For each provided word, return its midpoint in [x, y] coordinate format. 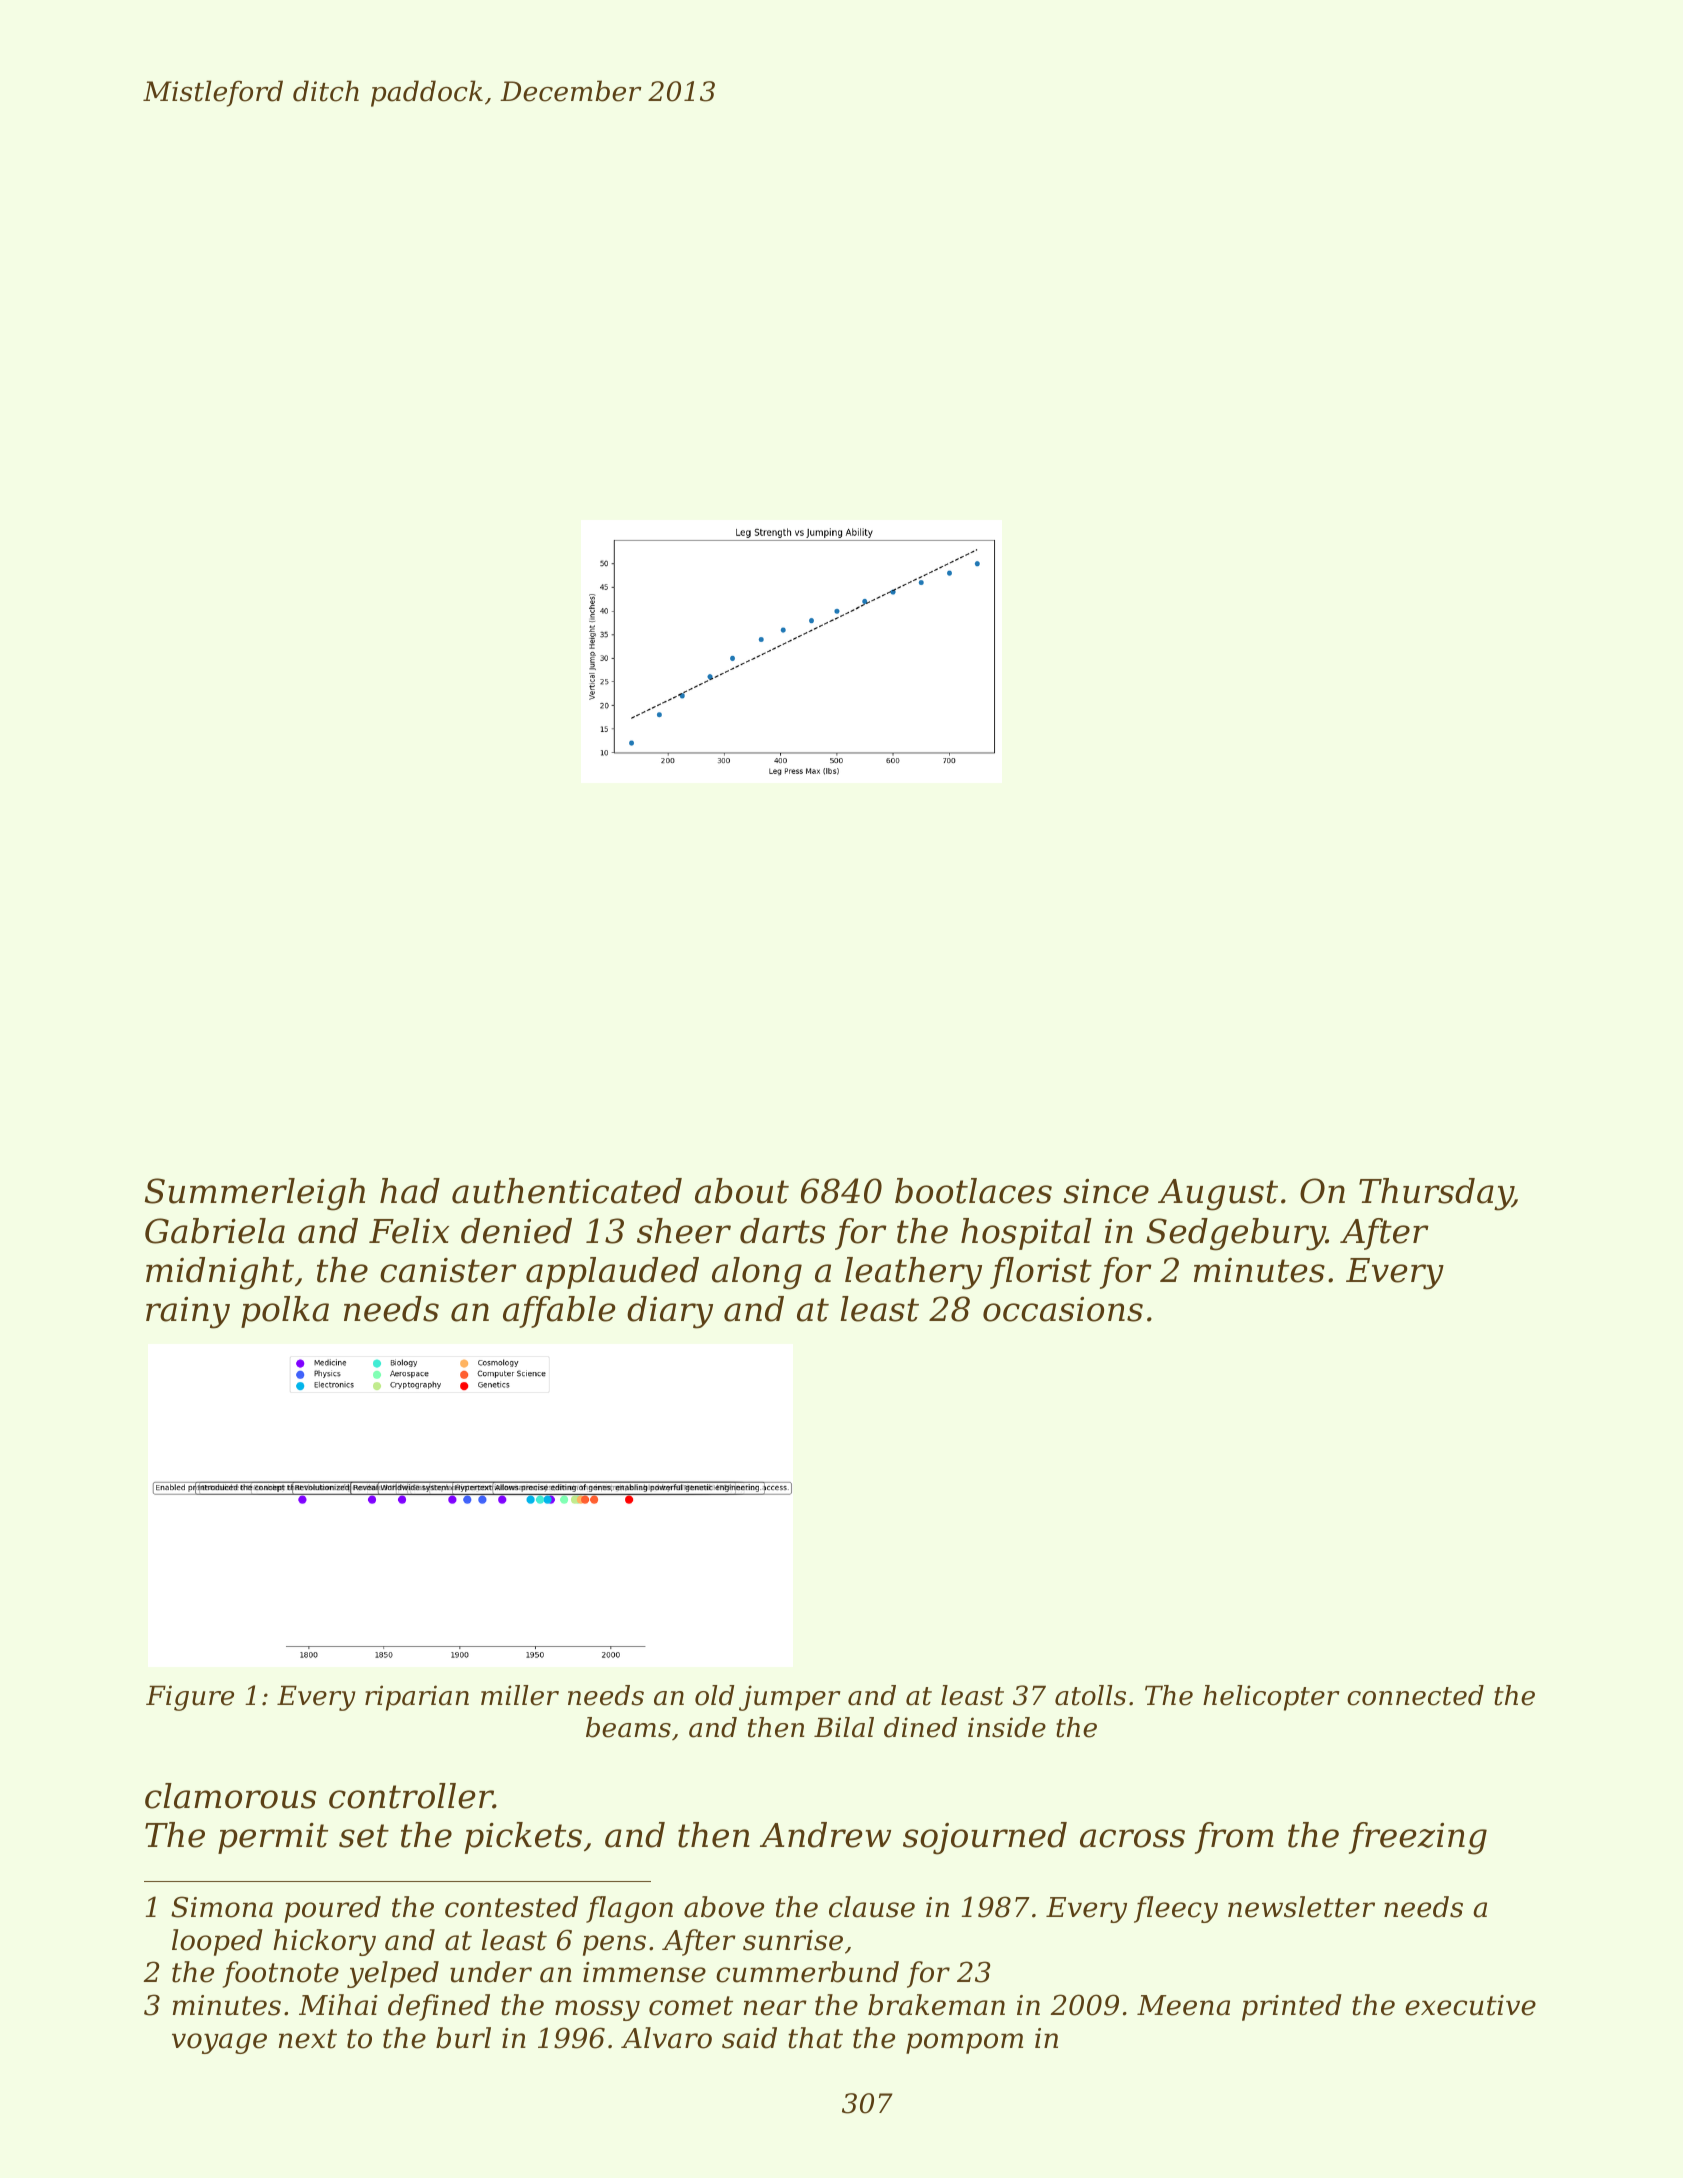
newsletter [1301, 1907]
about [742, 1191]
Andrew [825, 1835]
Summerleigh [255, 1194]
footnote [280, 1974]
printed [1292, 2007]
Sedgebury [1236, 1234]
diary [670, 1312]
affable [559, 1312]
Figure [190, 1698]
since [1106, 1191]
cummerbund [807, 1972]
